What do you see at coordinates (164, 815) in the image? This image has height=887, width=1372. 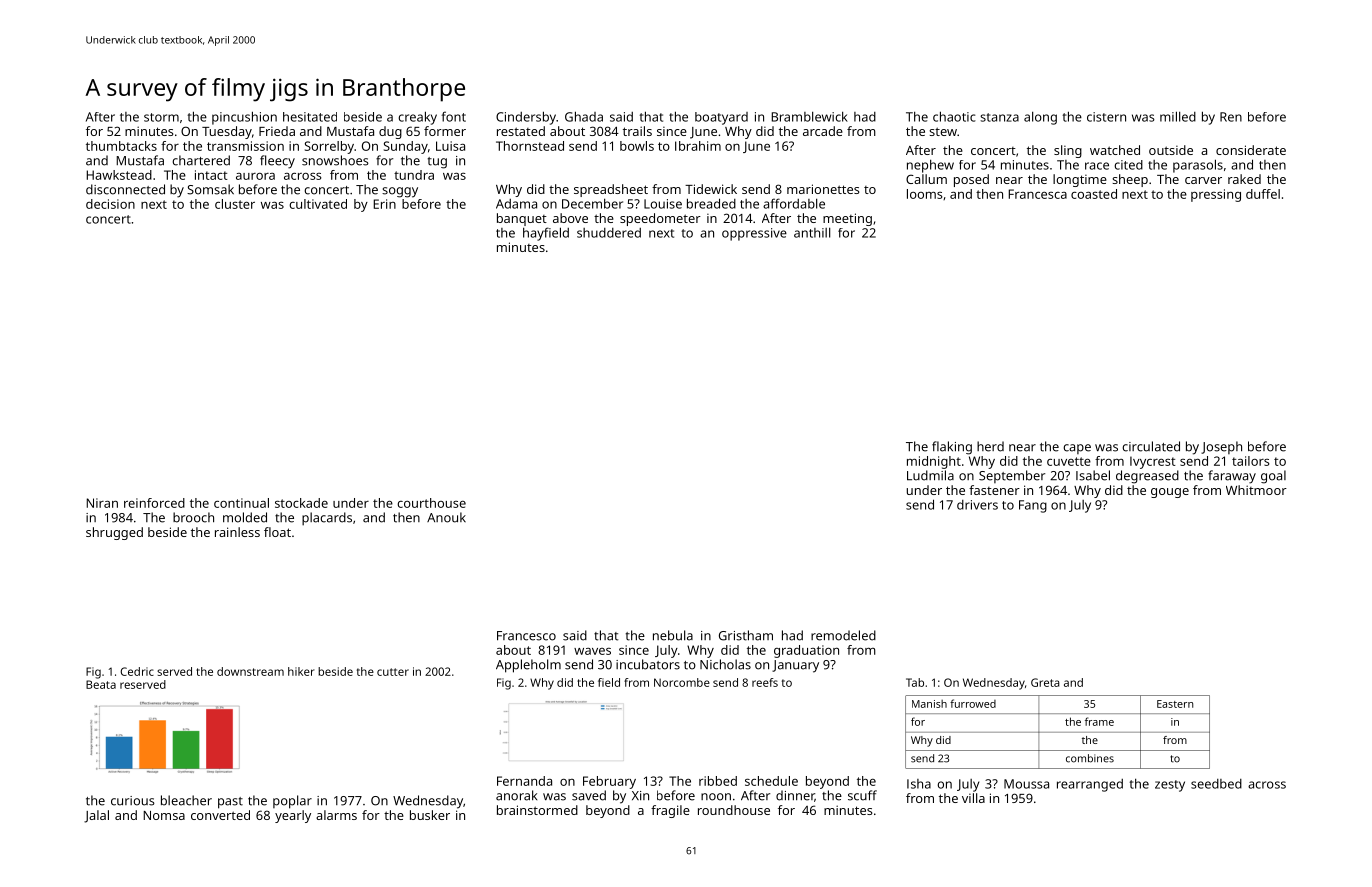 I see `Nomsa` at bounding box center [164, 815].
